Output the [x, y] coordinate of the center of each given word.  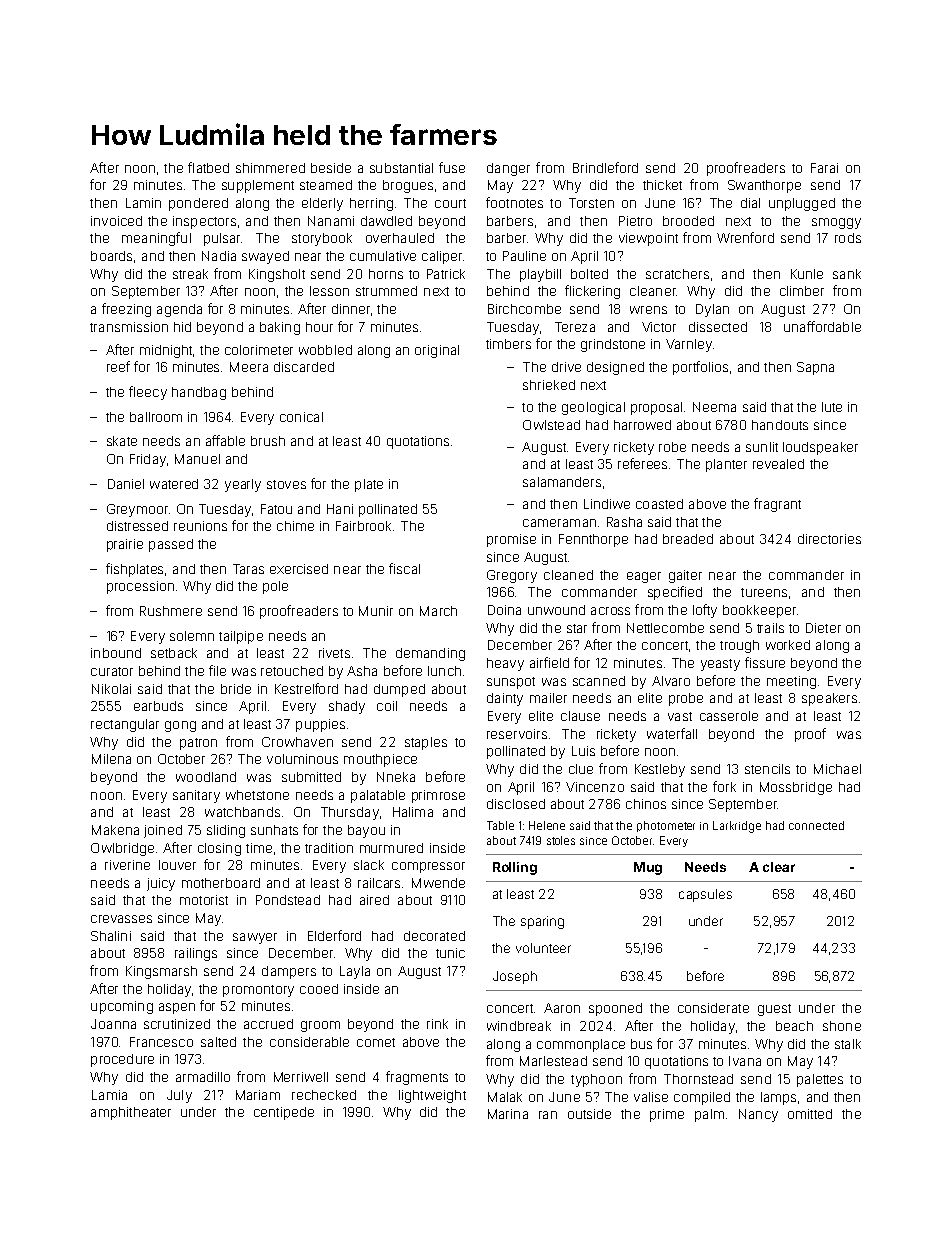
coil [387, 706]
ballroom [156, 417]
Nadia [219, 256]
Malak [505, 1097]
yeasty [720, 665]
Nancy [758, 1115]
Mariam [258, 1095]
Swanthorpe [764, 186]
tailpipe [241, 637]
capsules [705, 895]
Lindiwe [607, 504]
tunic [450, 953]
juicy [161, 884]
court [450, 203]
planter [726, 465]
